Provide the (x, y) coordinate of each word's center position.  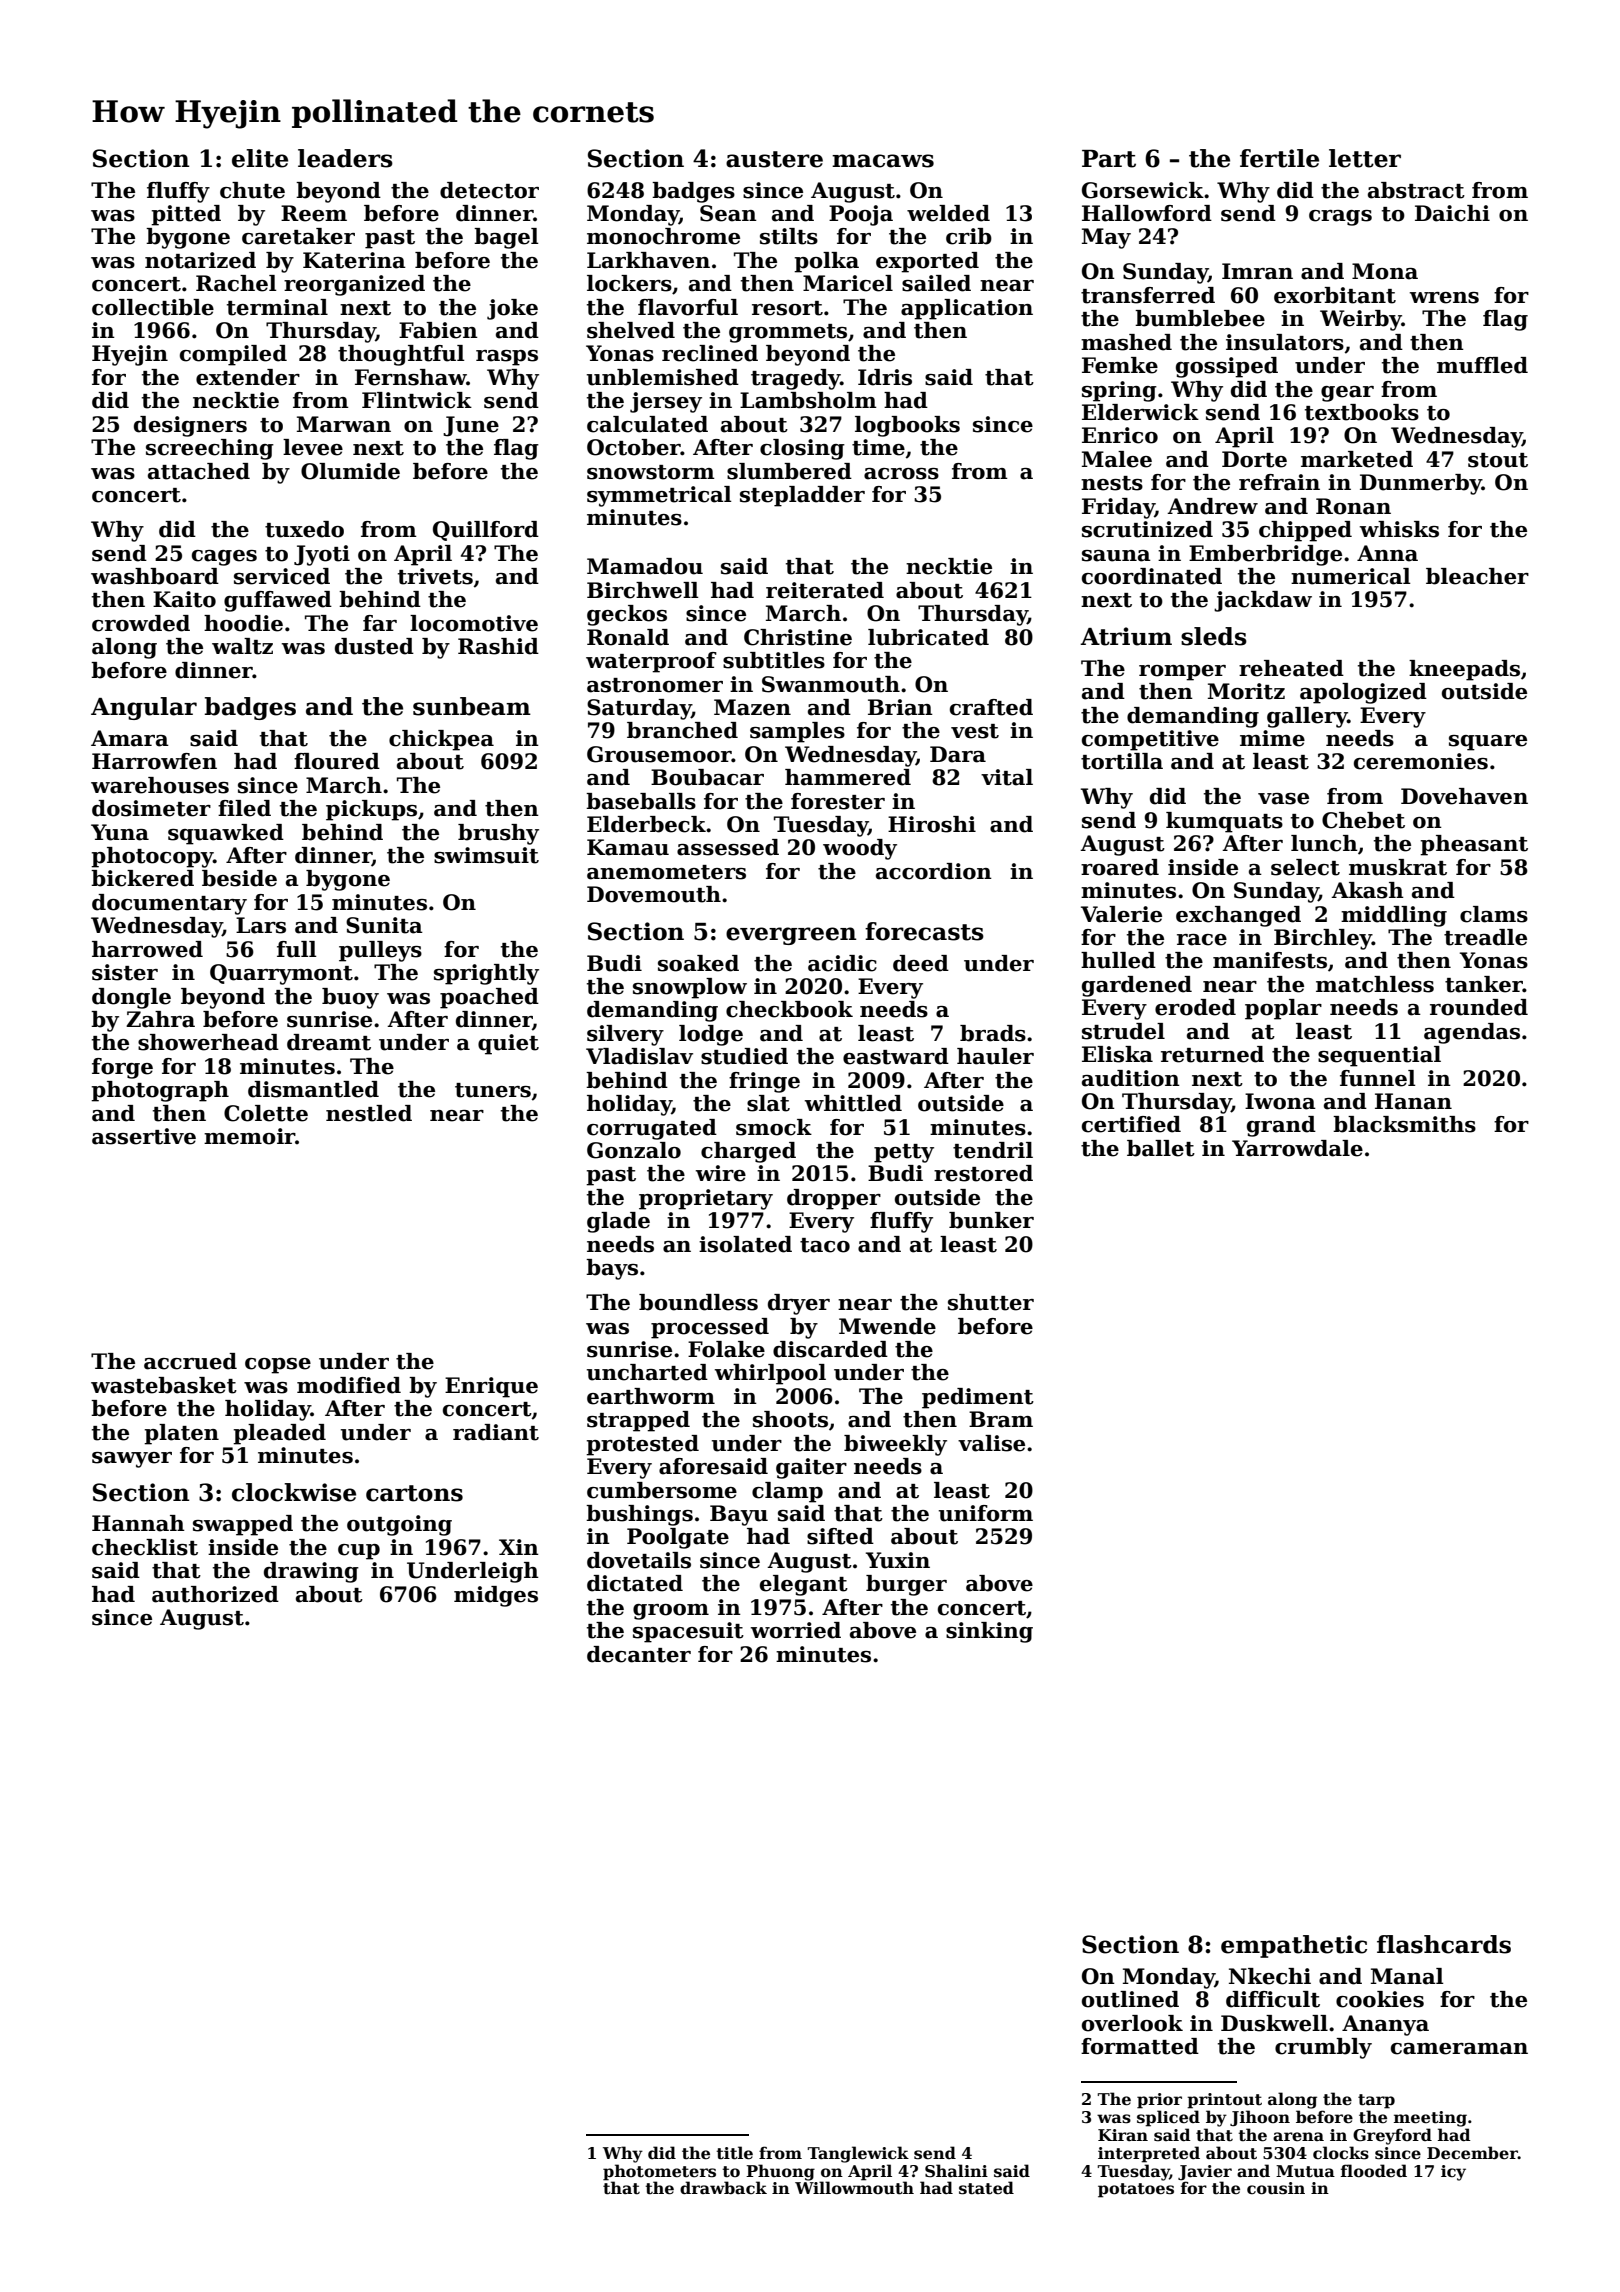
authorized (215, 1594)
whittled (853, 1103)
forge (122, 1068)
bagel (506, 238)
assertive (144, 1136)
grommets (788, 333)
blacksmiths (1404, 1124)
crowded (141, 623)
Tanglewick (858, 2154)
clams (1494, 914)
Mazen (752, 707)
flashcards (1444, 1944)
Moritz (1246, 691)
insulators (1285, 342)
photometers (659, 2172)
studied (744, 1056)
